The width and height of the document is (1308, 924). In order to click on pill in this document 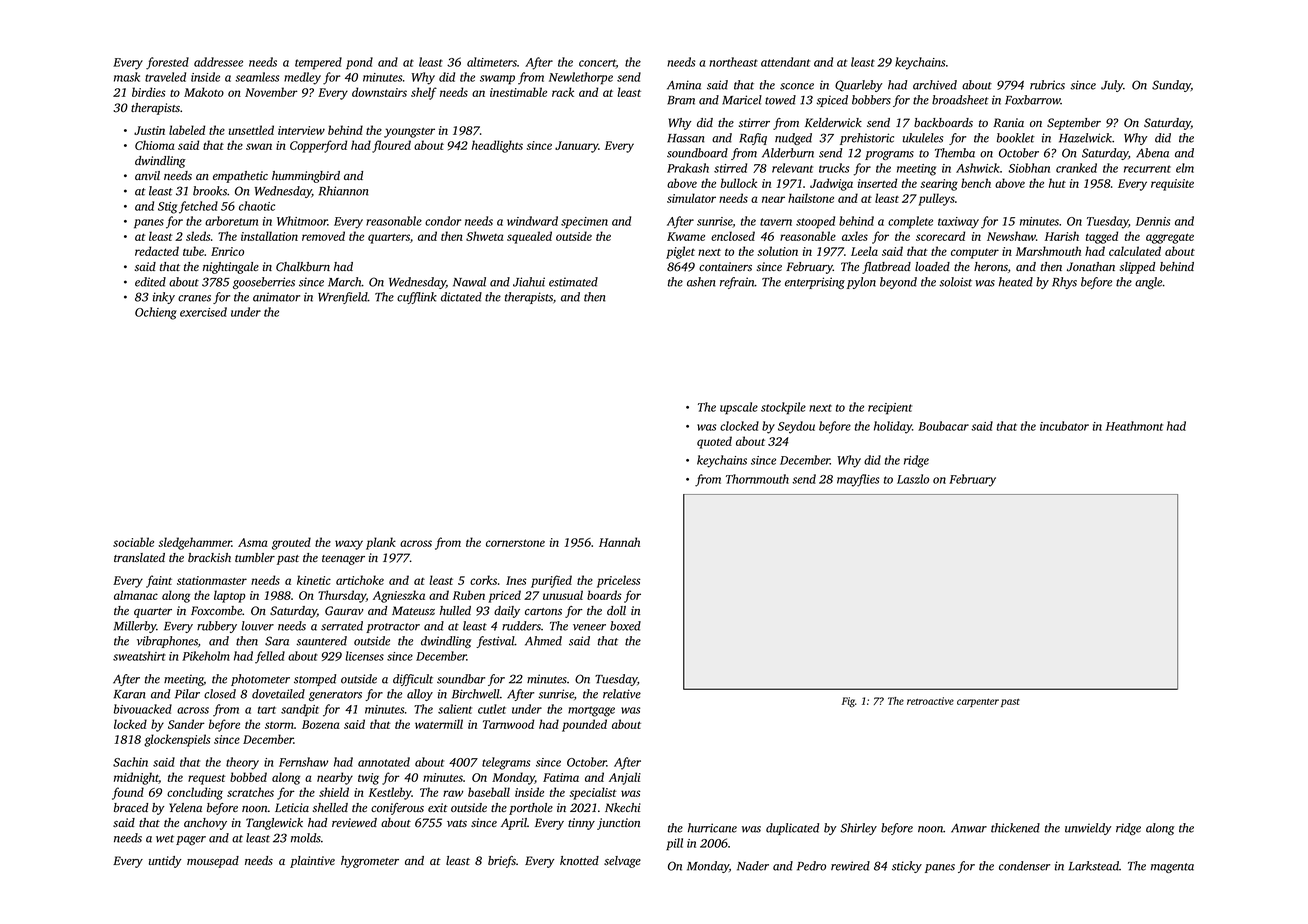, I will do `click(674, 844)`.
